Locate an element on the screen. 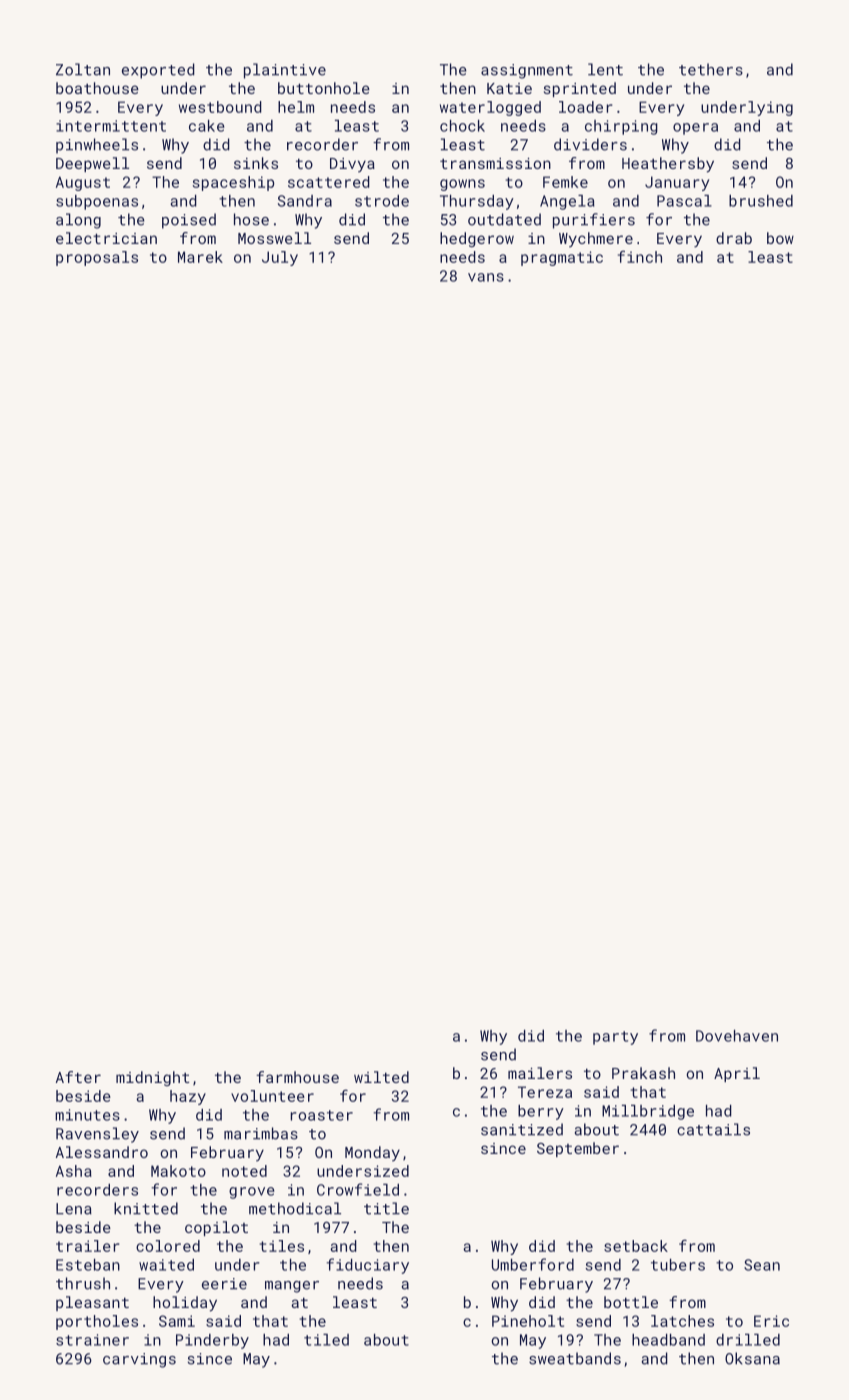 The width and height of the screenshot is (849, 1400). headband is located at coordinates (668, 1340).
